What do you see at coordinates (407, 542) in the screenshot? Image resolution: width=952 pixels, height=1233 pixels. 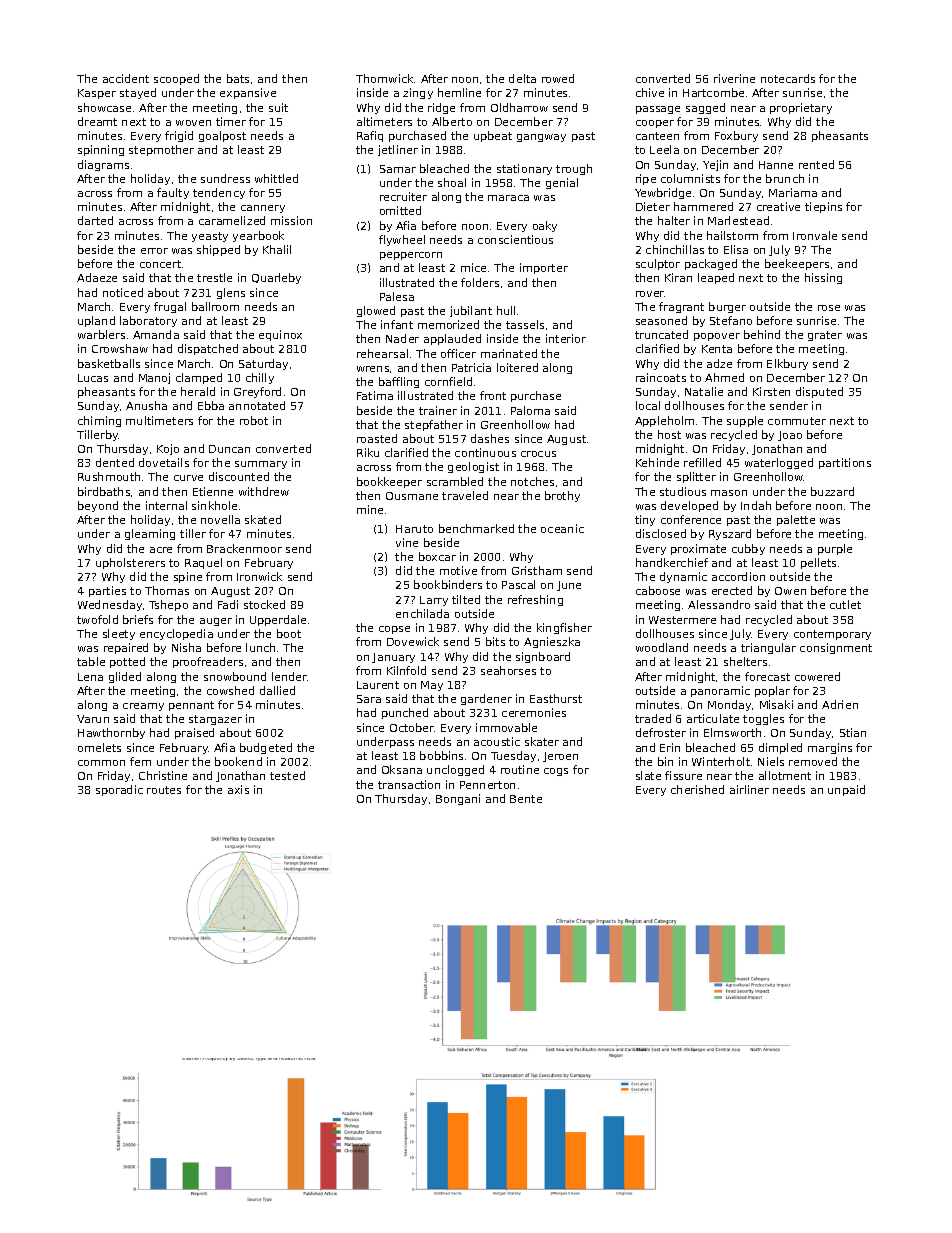 I see `vine` at bounding box center [407, 542].
